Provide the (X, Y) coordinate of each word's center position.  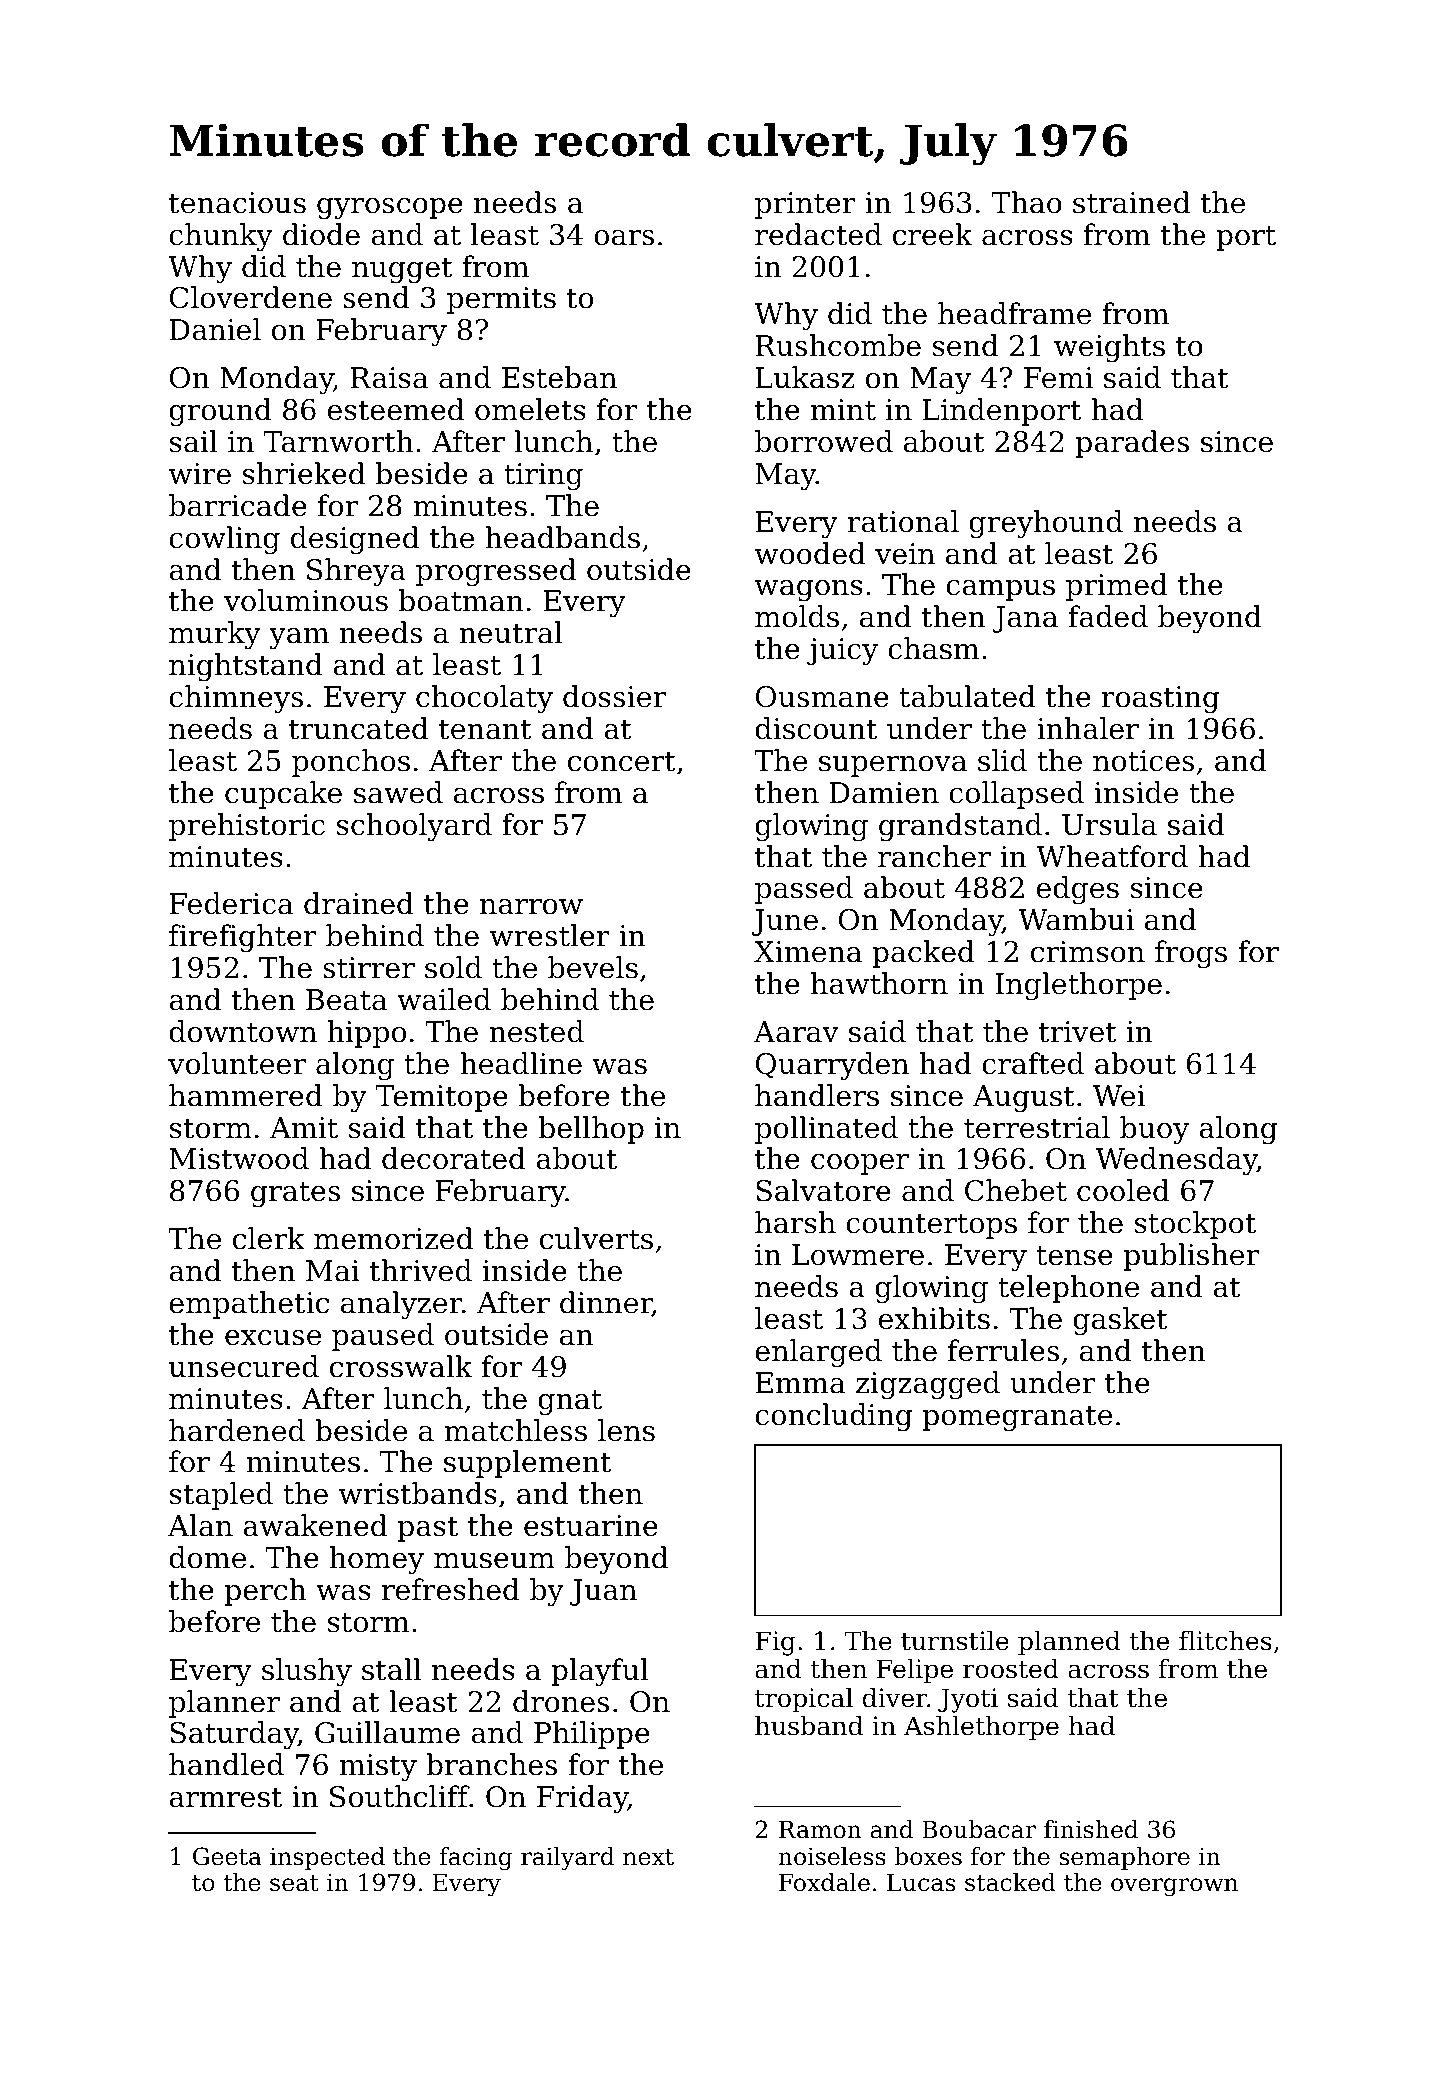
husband (809, 1725)
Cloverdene (251, 297)
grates (295, 1194)
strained (1131, 202)
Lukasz (805, 377)
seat (294, 1883)
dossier (614, 696)
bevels (593, 967)
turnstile (955, 1640)
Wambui (1076, 919)
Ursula (1109, 824)
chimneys (236, 699)
